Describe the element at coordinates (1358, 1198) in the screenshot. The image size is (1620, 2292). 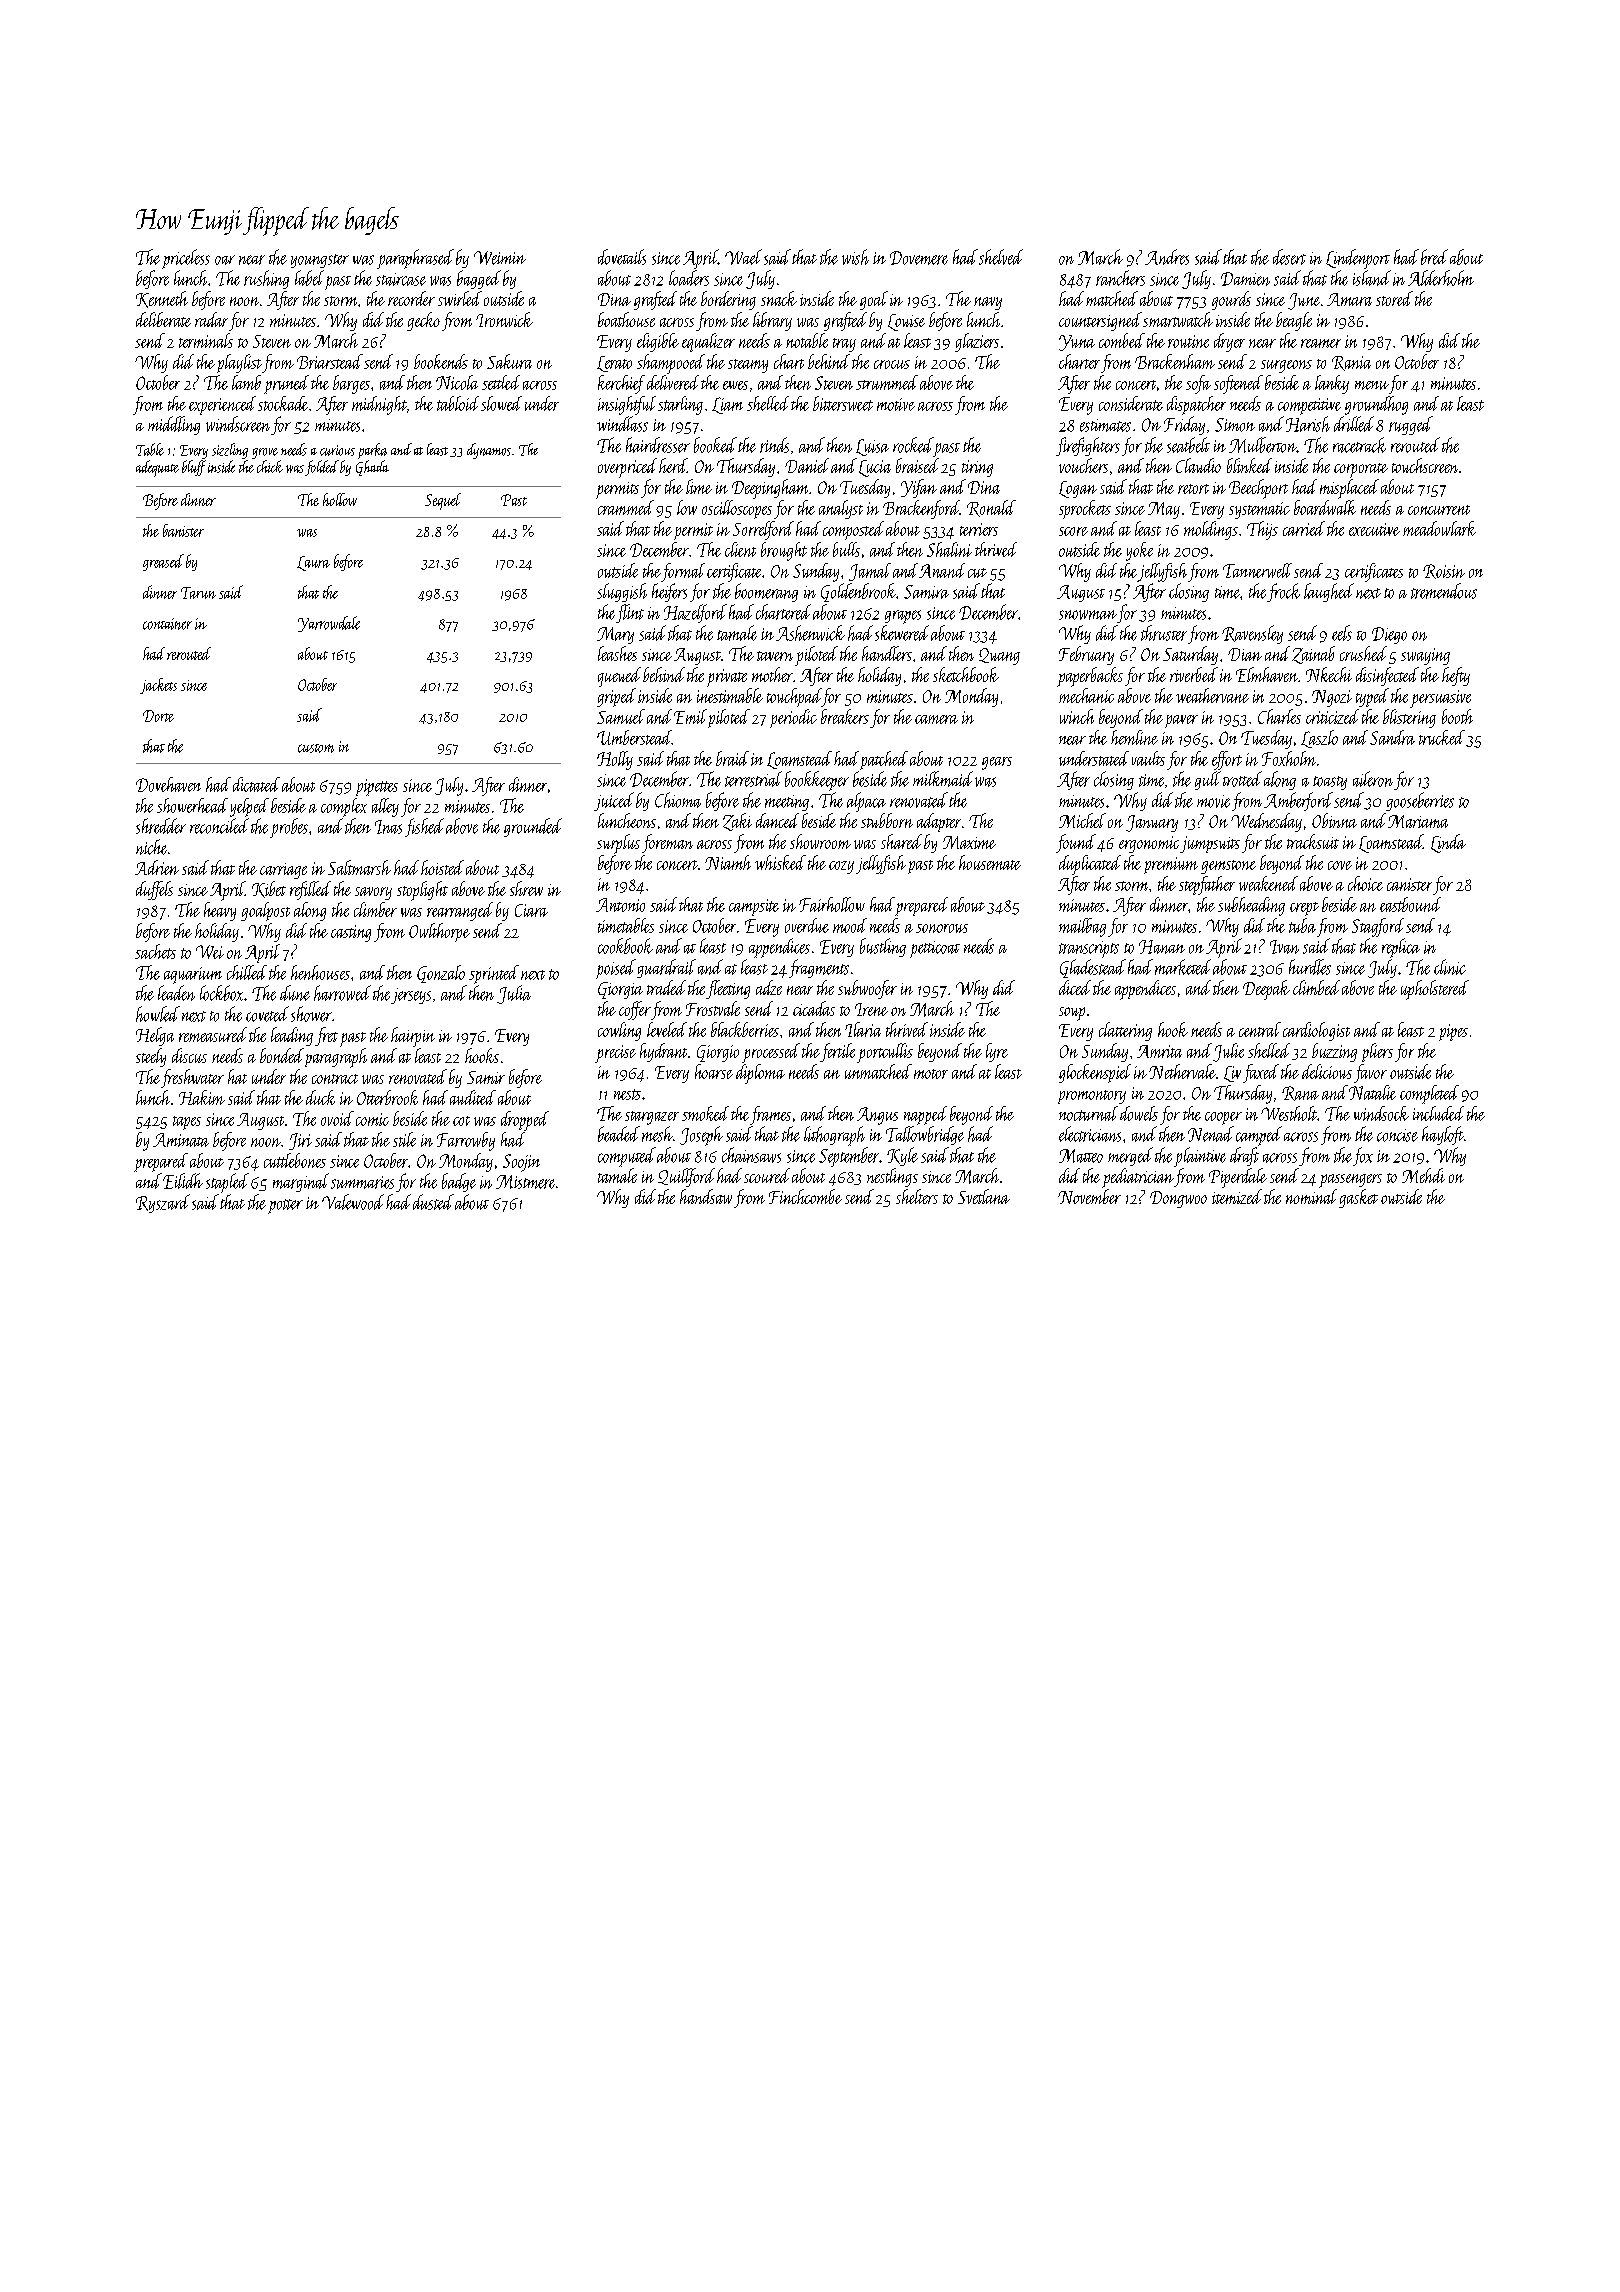
I see `gasket` at that location.
